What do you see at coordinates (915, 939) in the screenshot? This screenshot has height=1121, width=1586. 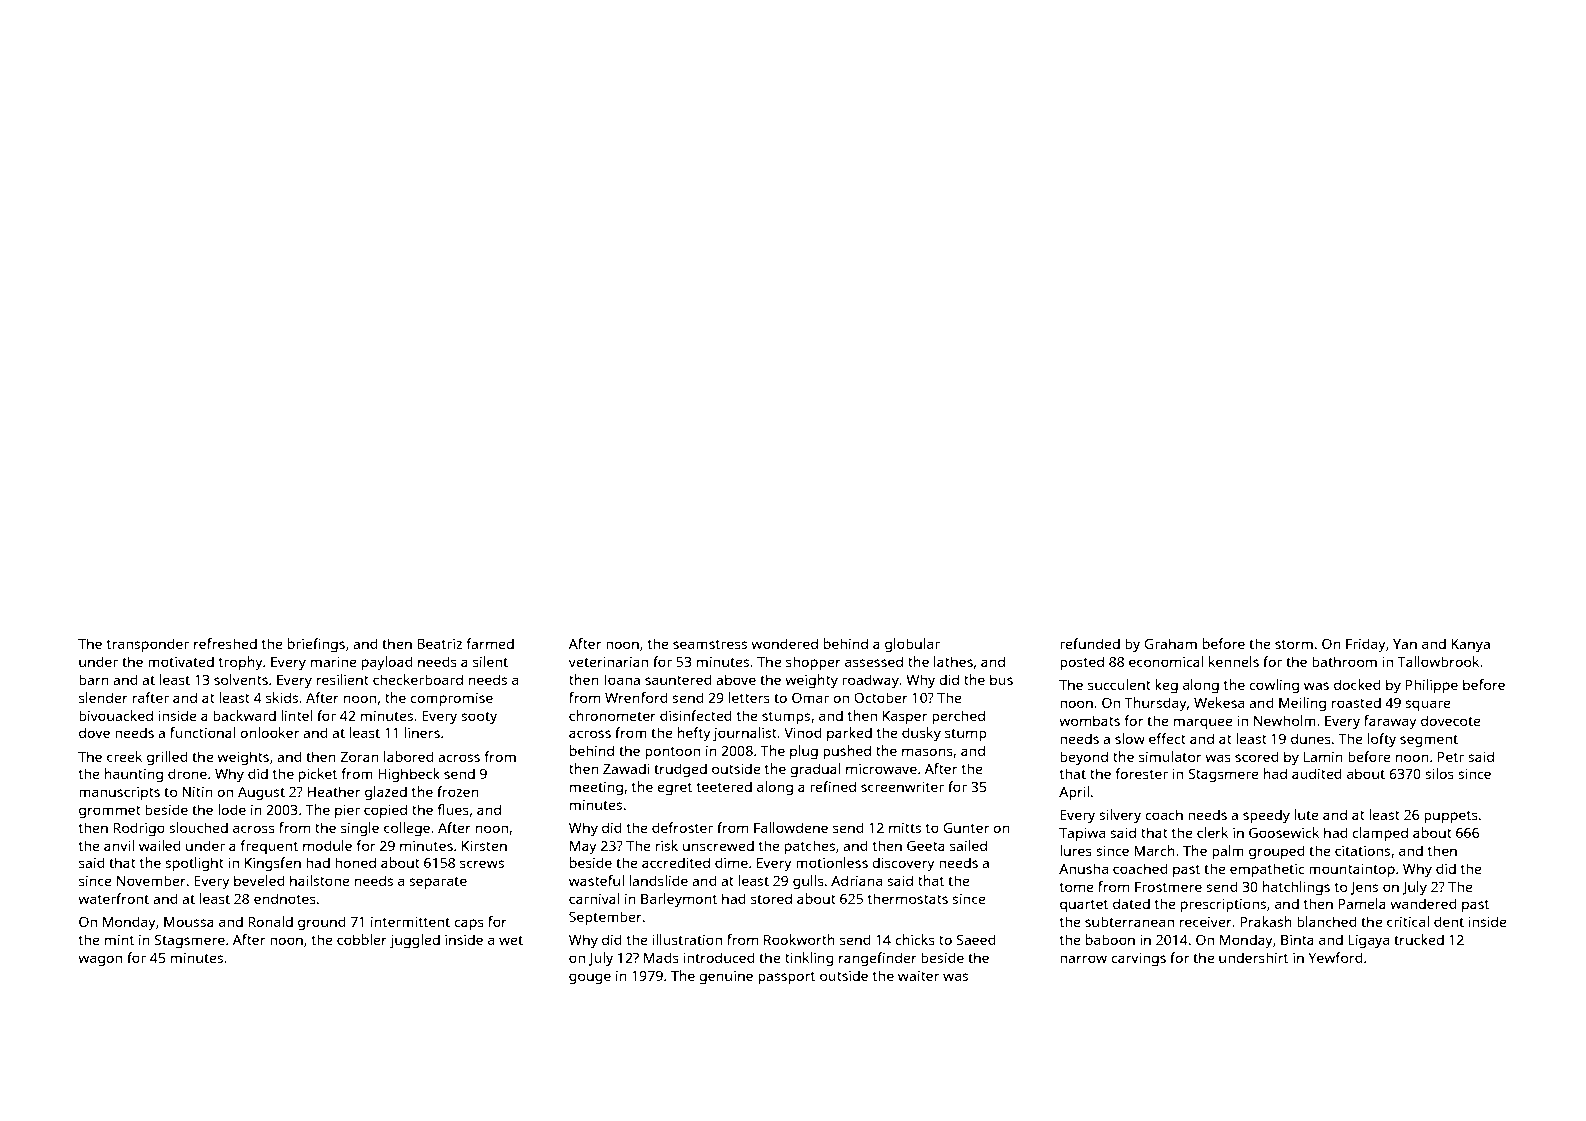 I see `chicks` at bounding box center [915, 939].
